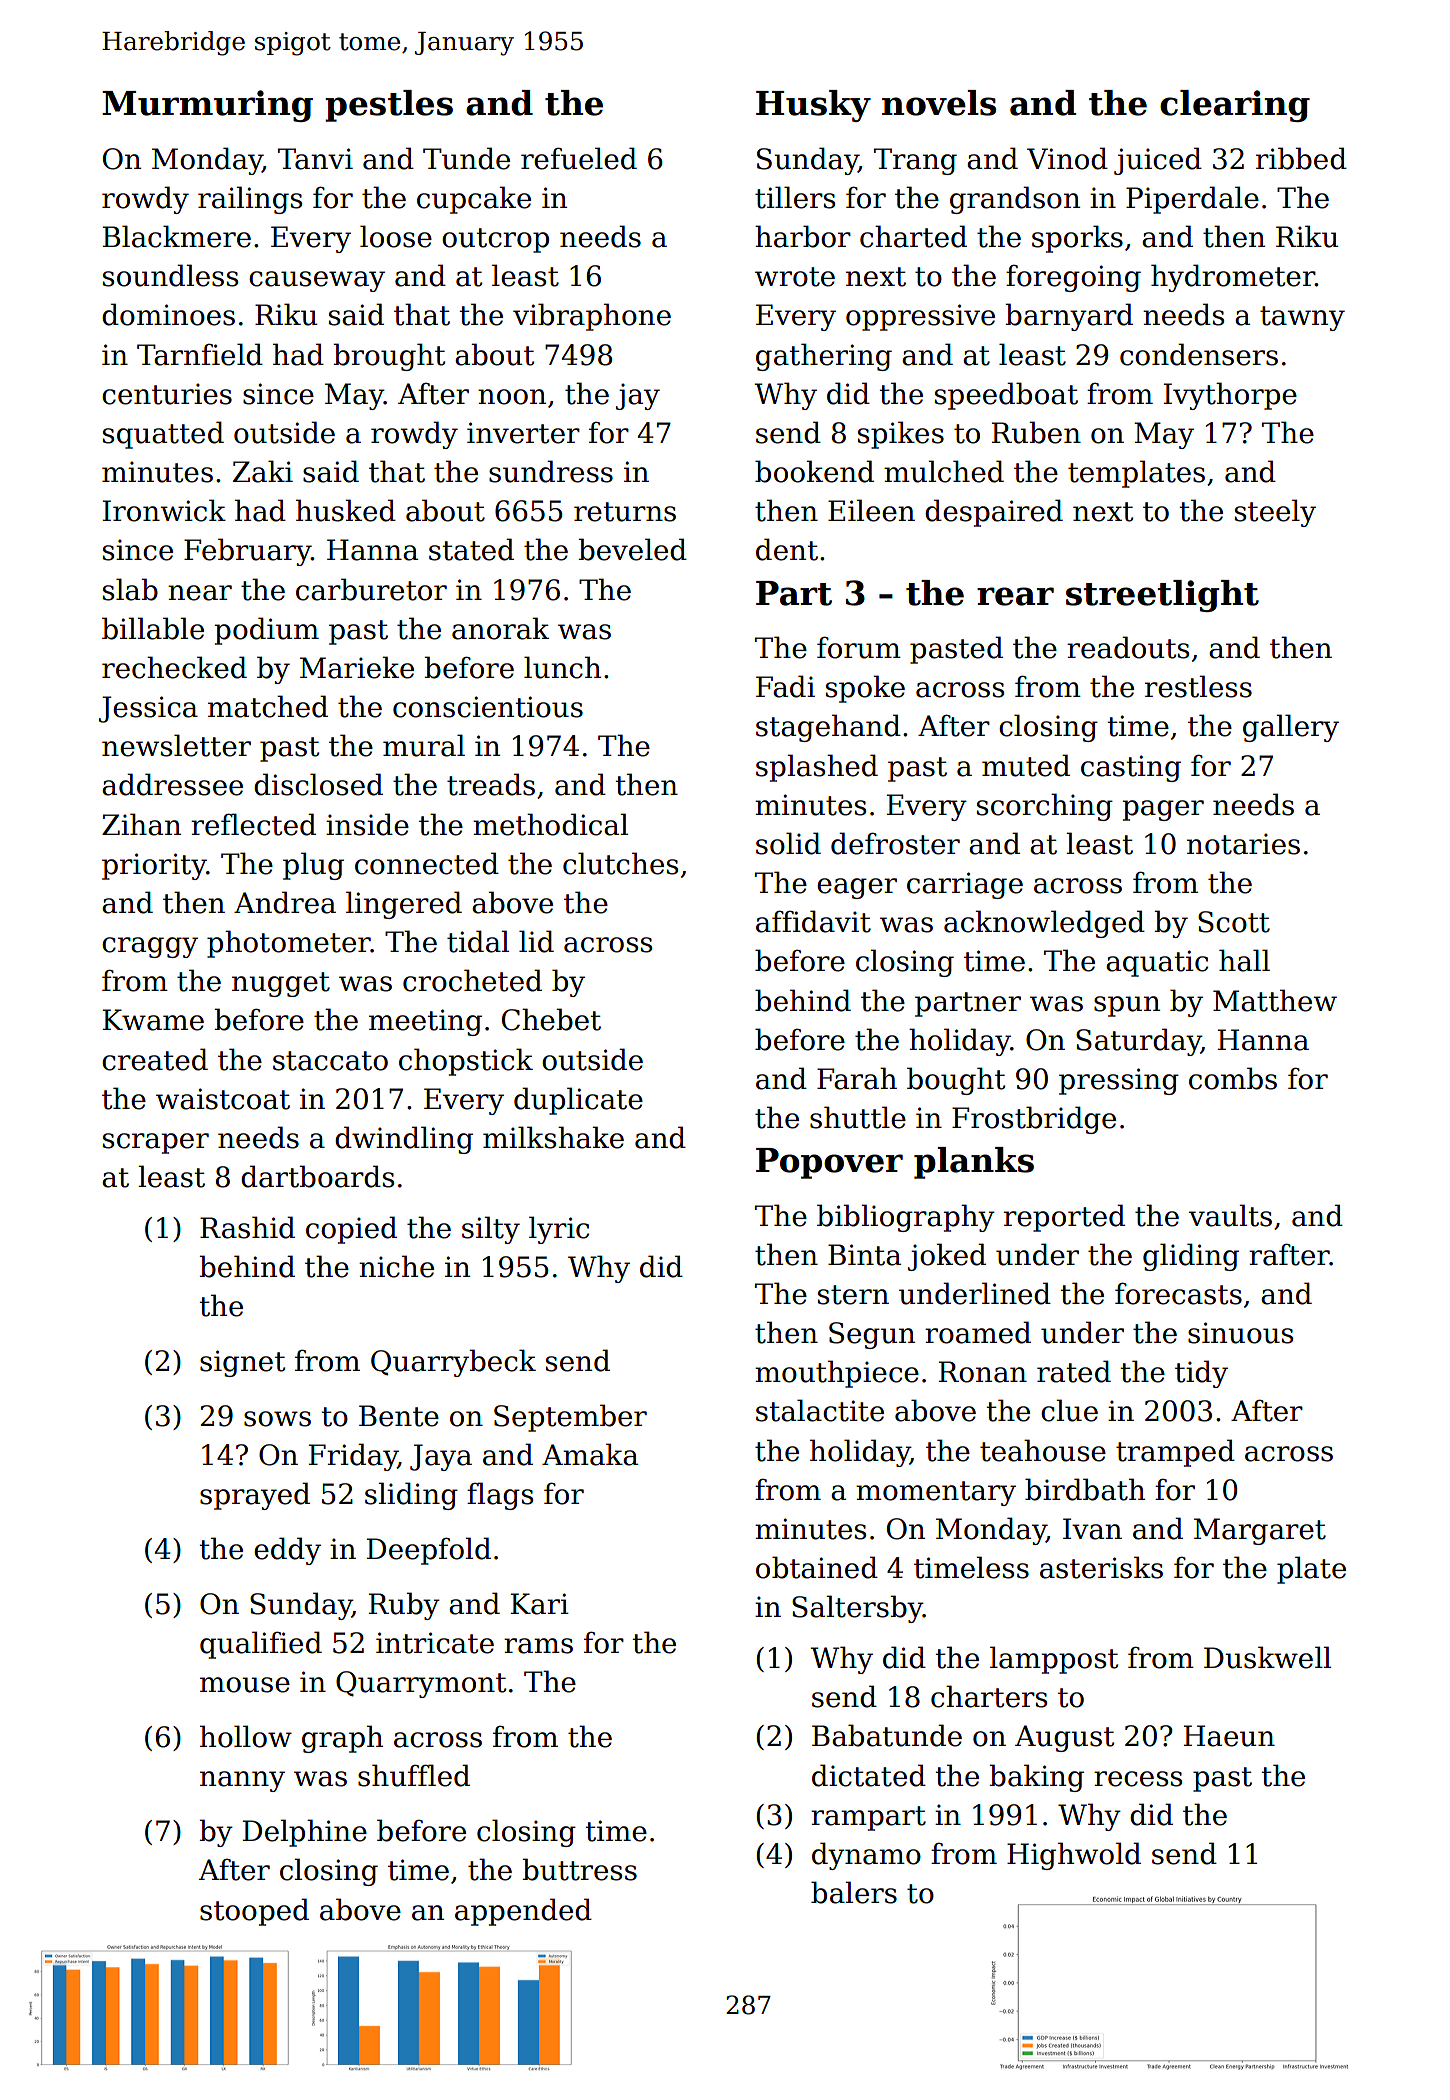  Describe the element at coordinates (625, 512) in the image. I see `returns` at that location.
